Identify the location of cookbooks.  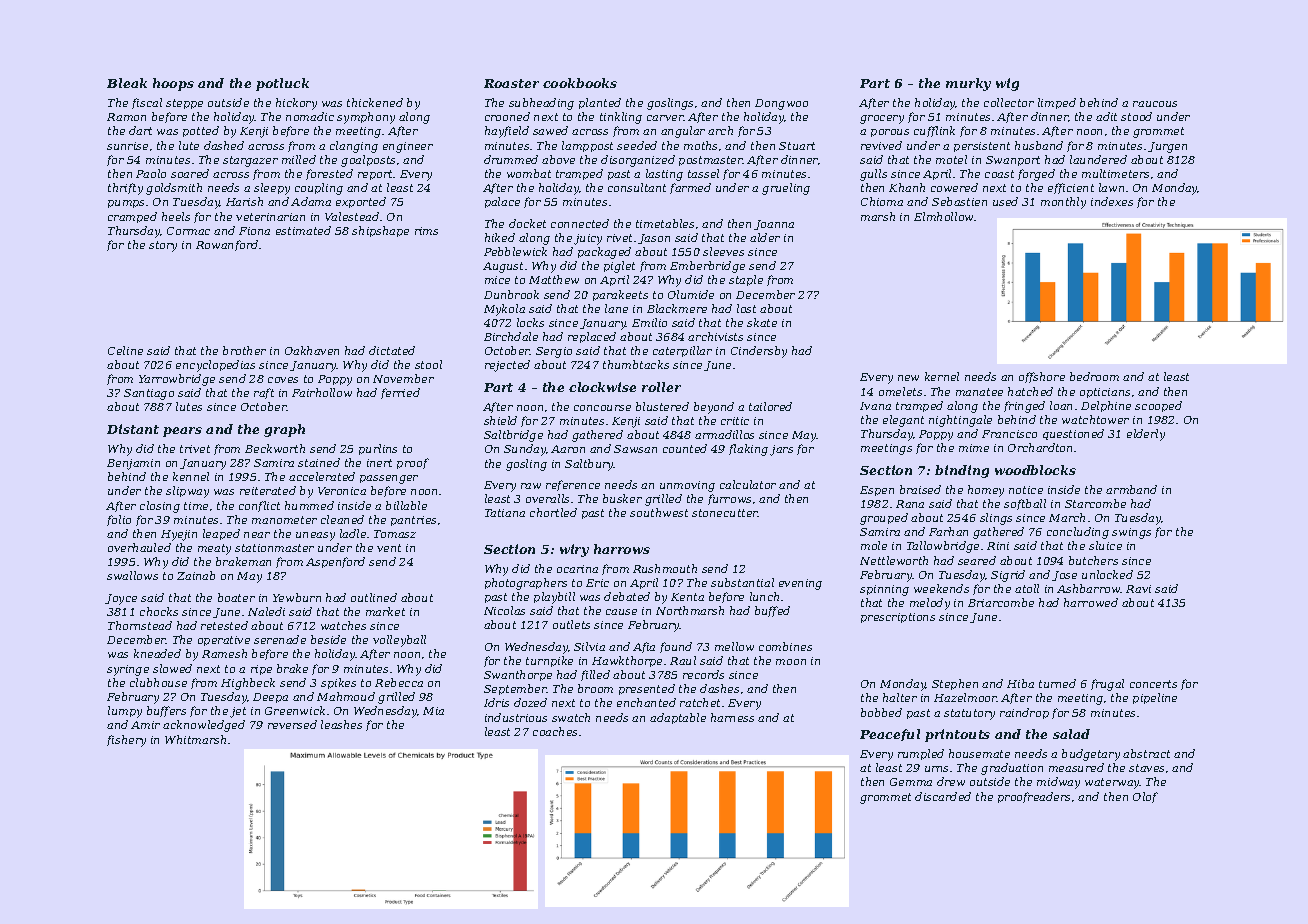
(580, 83).
